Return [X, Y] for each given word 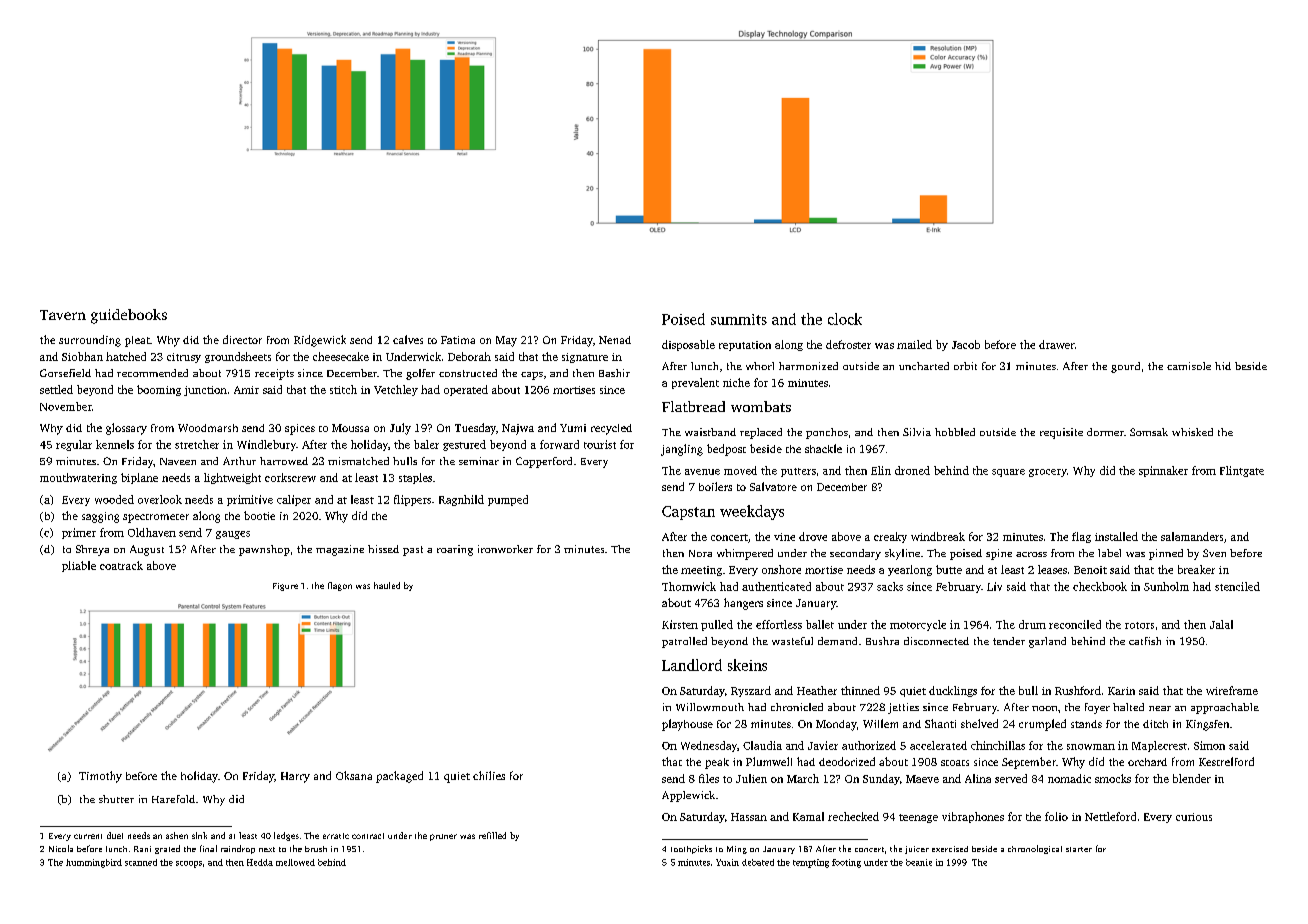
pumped [508, 500]
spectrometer [156, 518]
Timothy [100, 777]
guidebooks [129, 316]
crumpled [1042, 725]
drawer [1057, 344]
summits [739, 319]
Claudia [762, 745]
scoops [189, 864]
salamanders [1192, 536]
